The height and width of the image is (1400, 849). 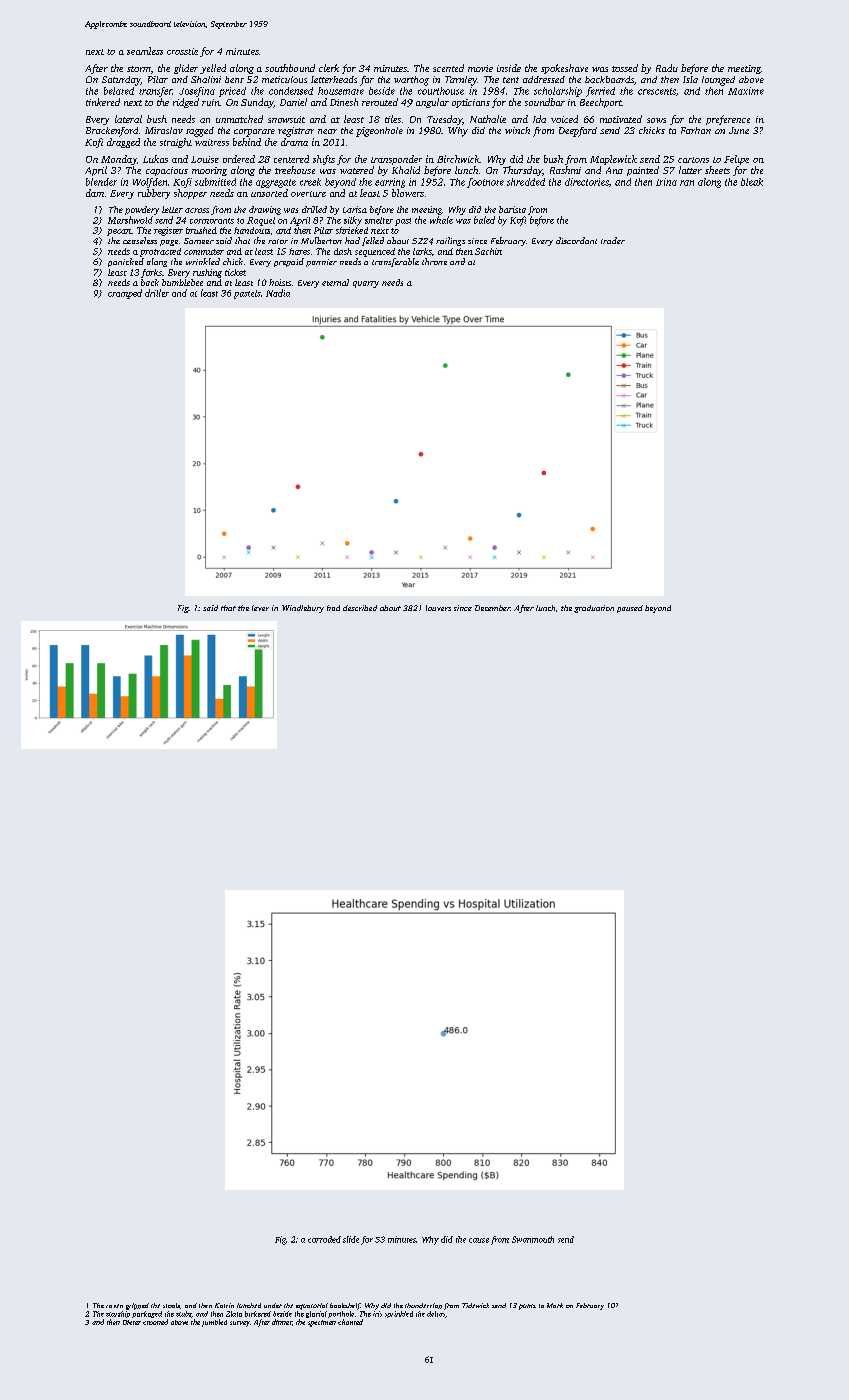 I want to click on survey, so click(x=240, y=1324).
